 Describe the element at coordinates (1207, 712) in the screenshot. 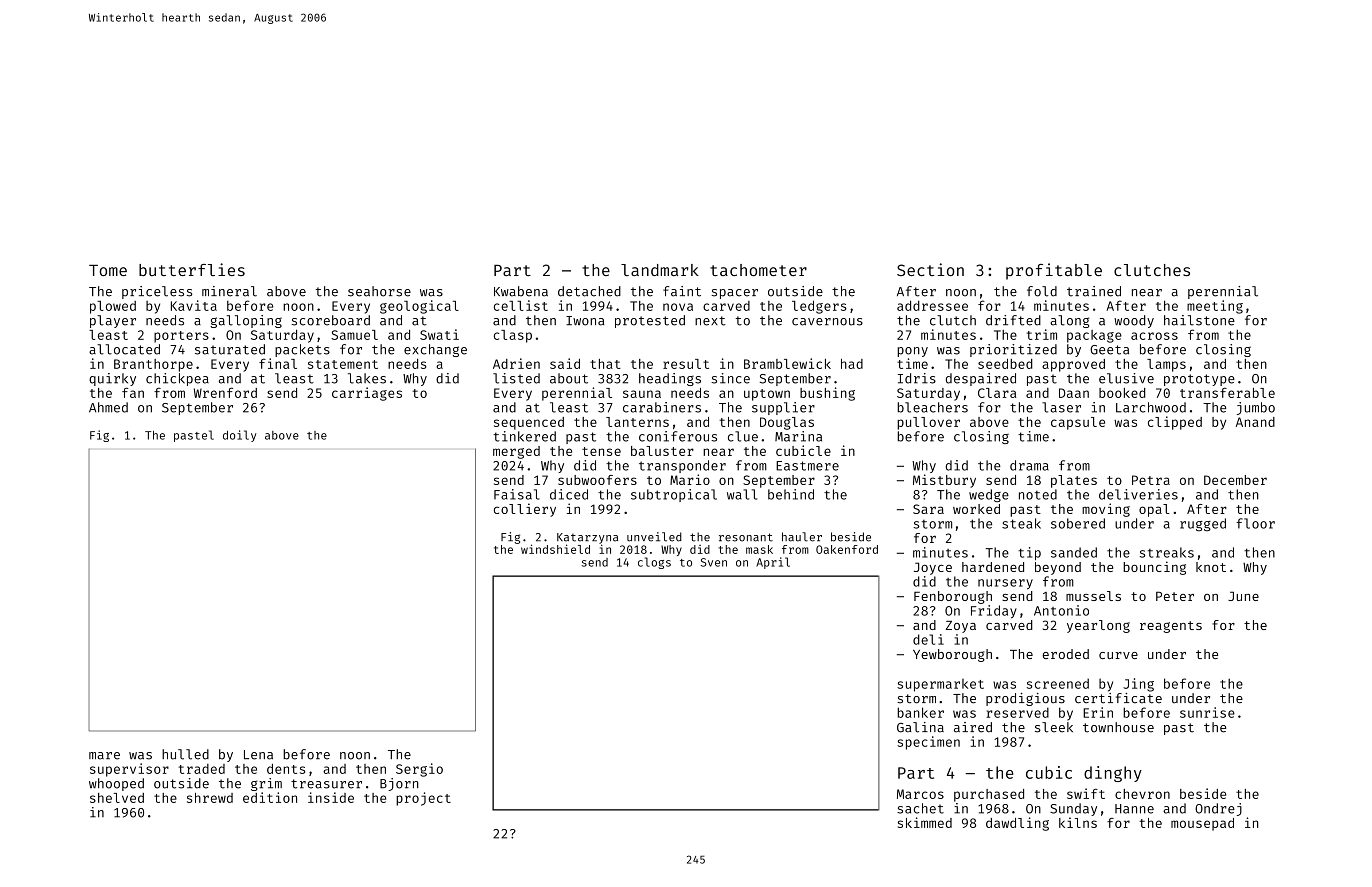

I see `sunrise` at that location.
